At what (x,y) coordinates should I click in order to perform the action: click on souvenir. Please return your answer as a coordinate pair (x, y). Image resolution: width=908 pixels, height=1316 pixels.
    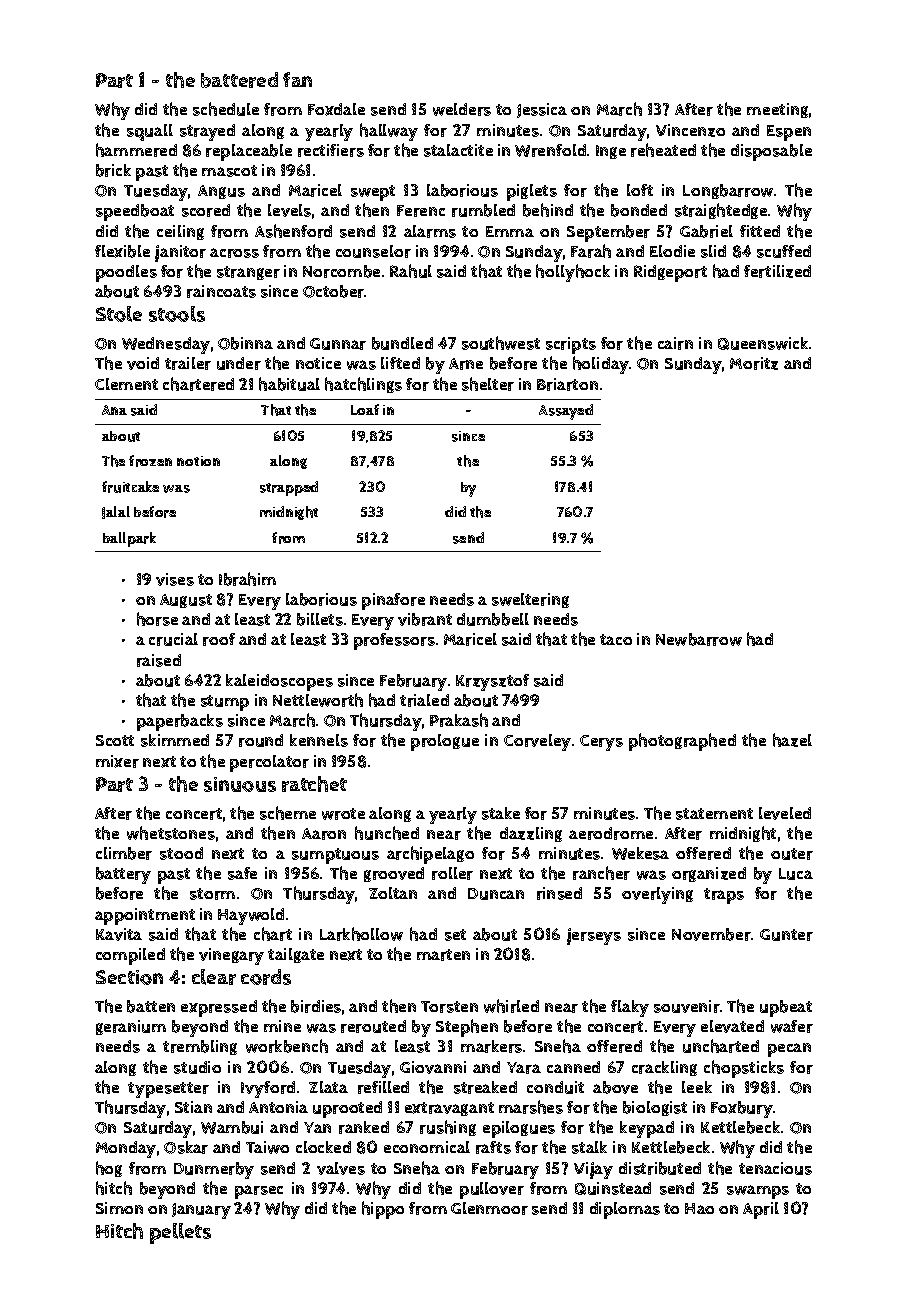
    Looking at the image, I should click on (687, 1006).
